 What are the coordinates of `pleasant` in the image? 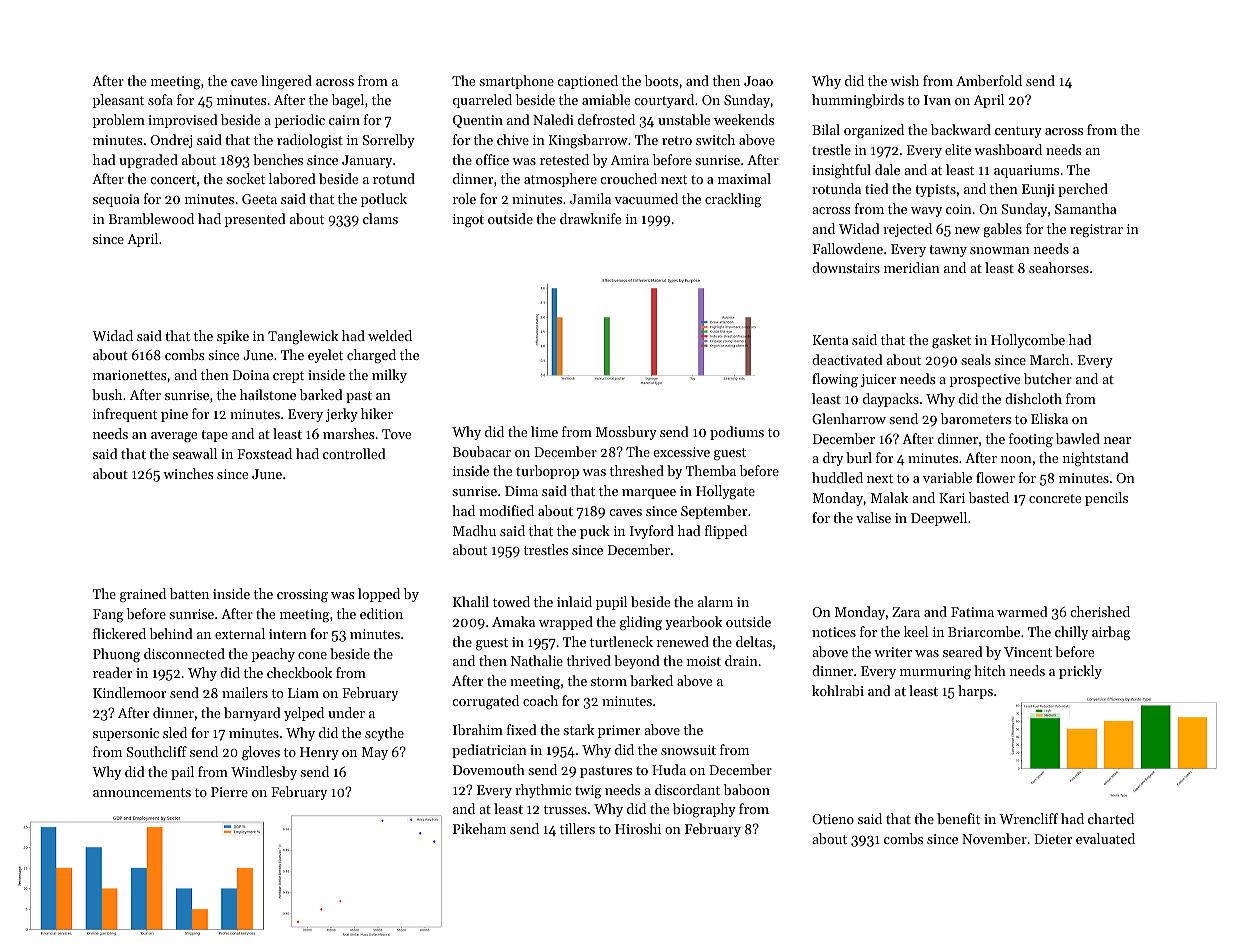 It's located at (118, 101).
